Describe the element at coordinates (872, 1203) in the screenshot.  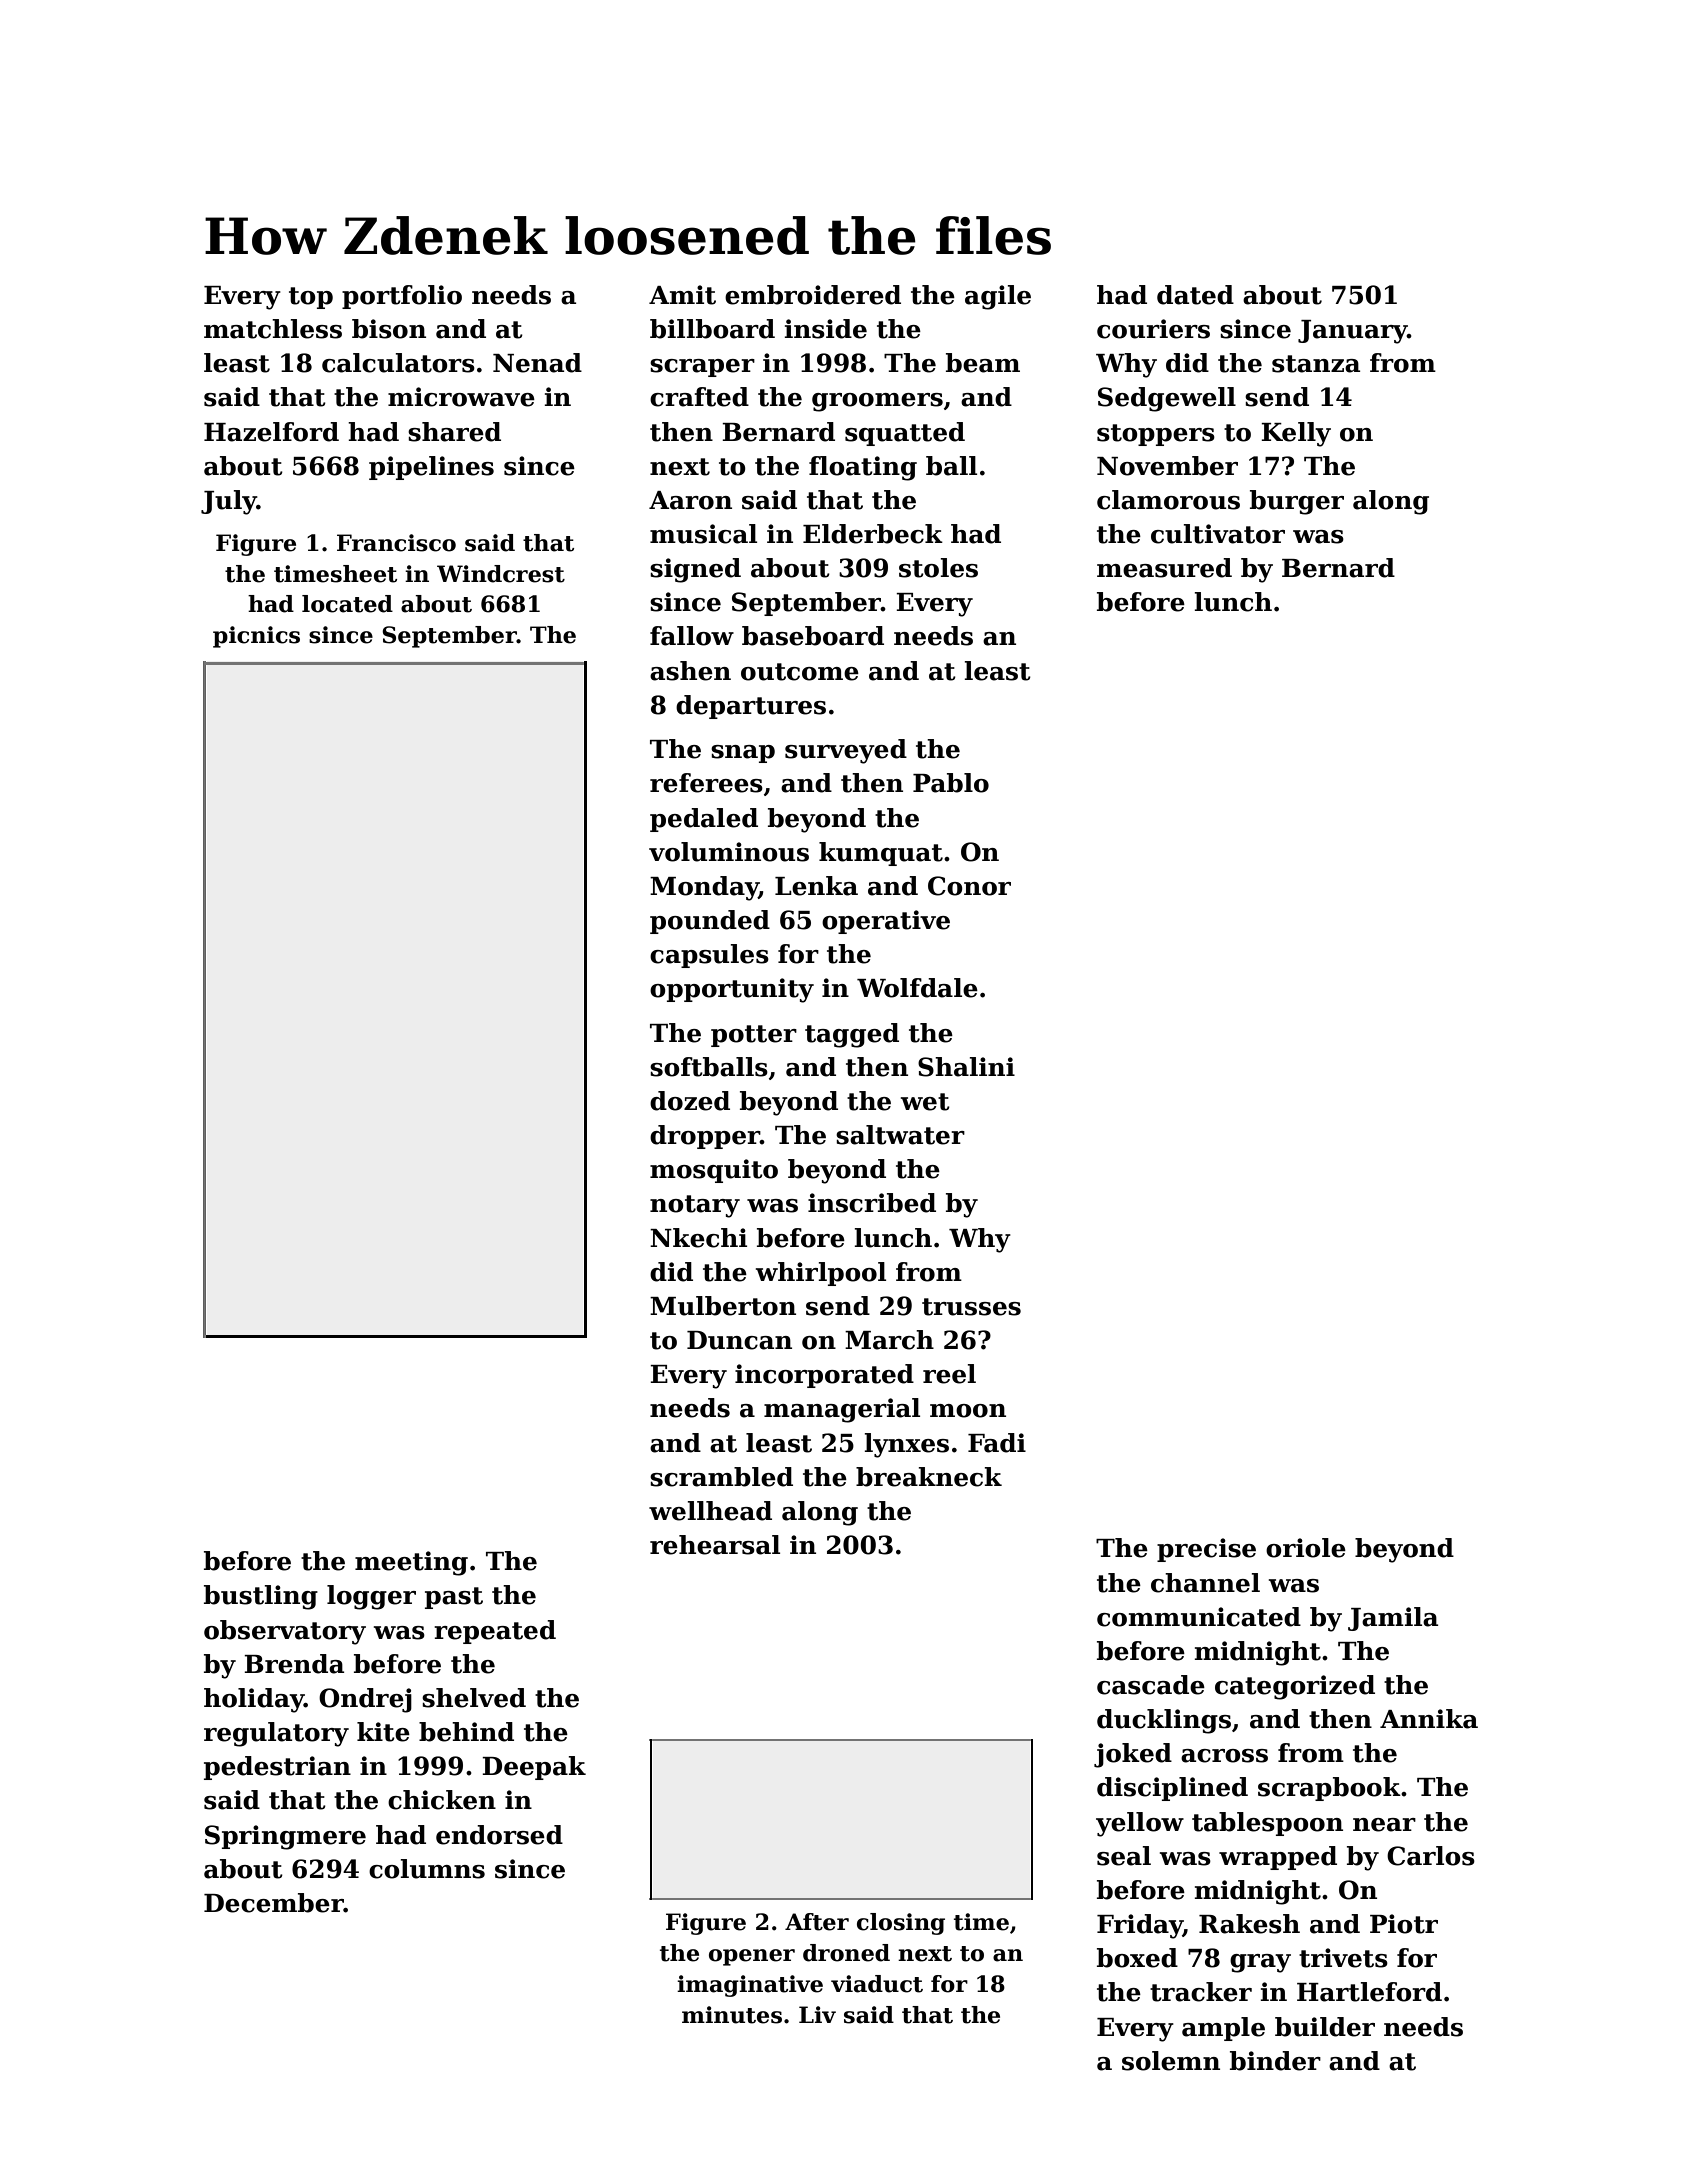
I see `inscribed` at that location.
